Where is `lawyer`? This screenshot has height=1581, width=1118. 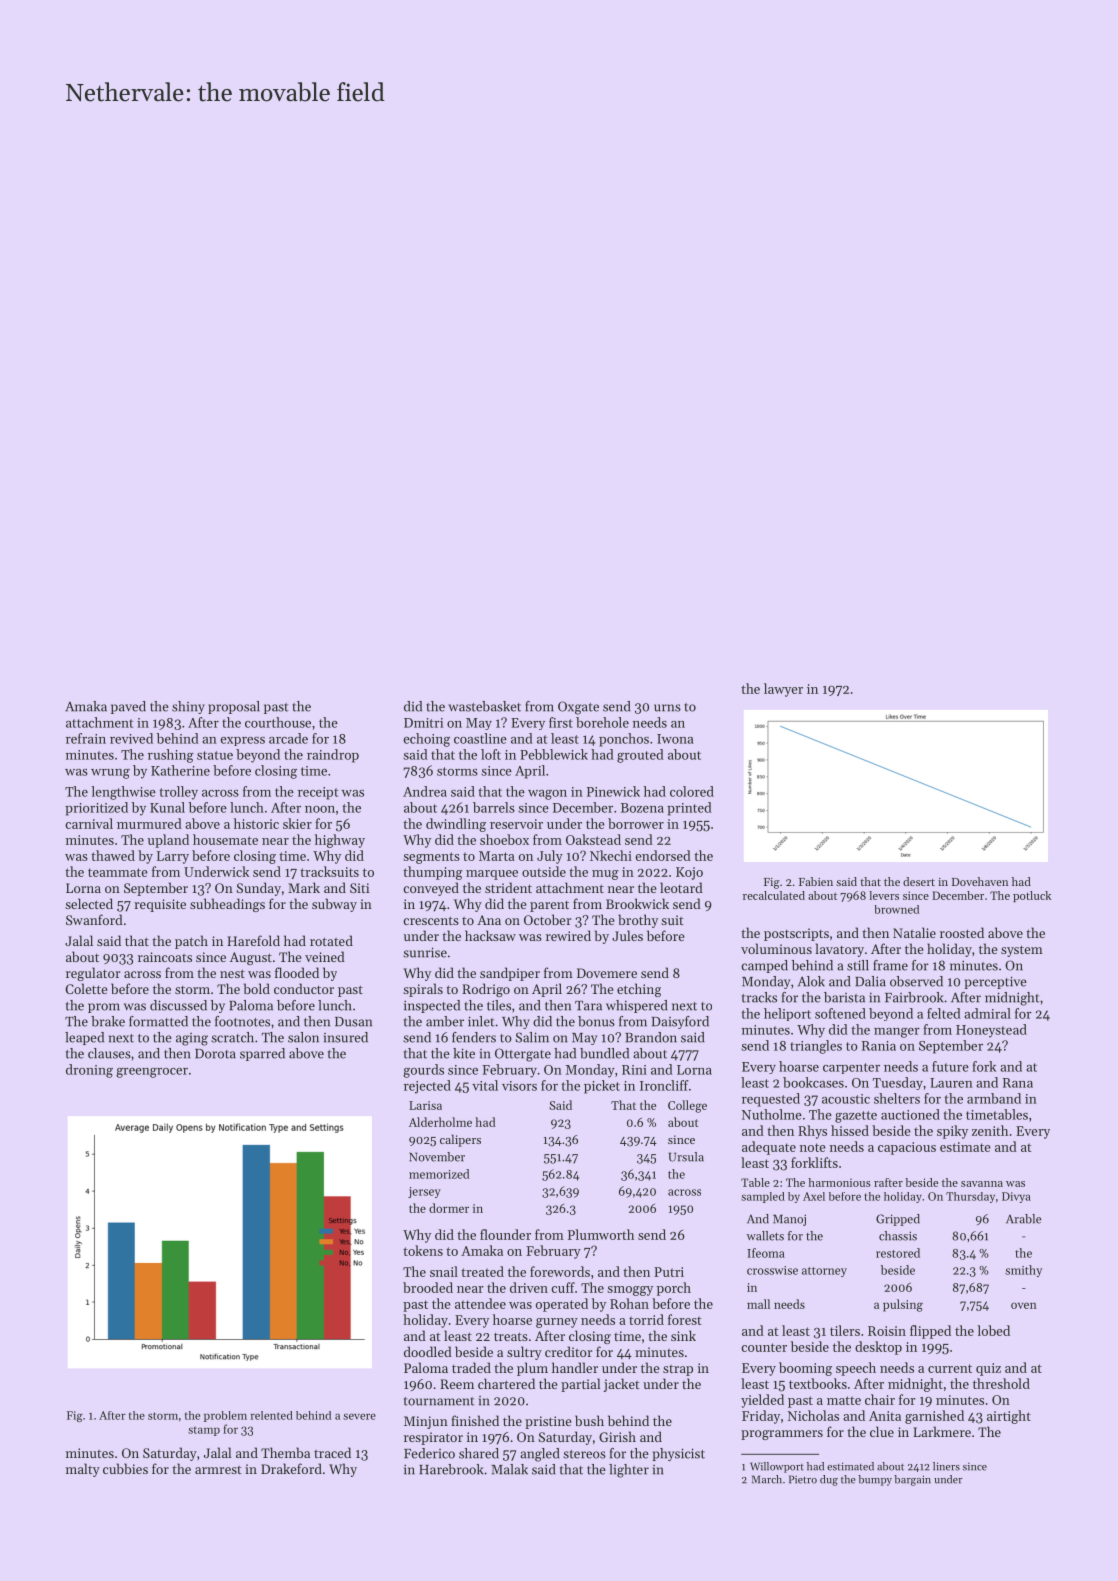 lawyer is located at coordinates (783, 690).
